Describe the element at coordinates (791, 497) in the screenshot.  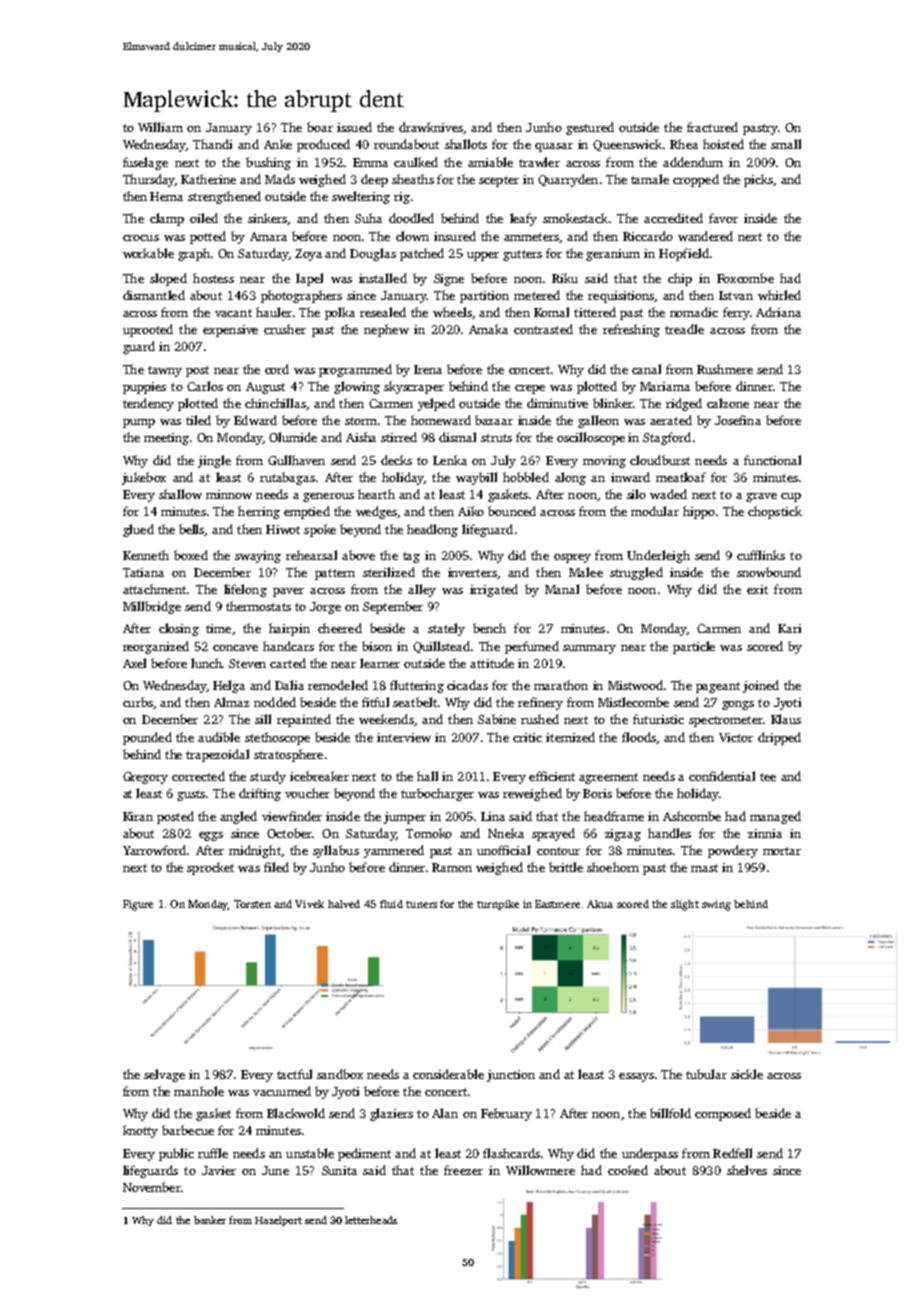
I see `cup` at that location.
